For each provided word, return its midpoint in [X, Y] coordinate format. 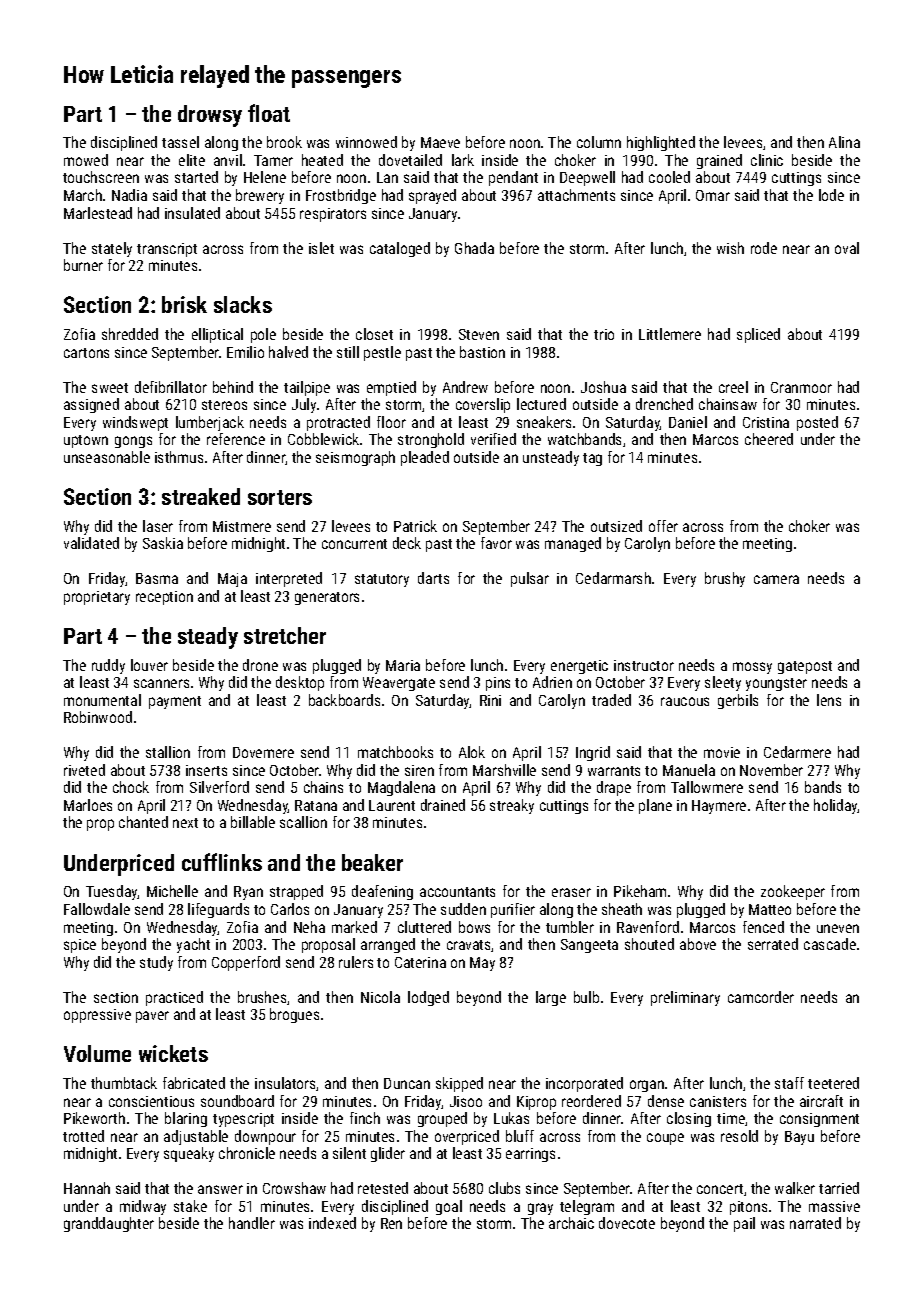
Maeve [440, 142]
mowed [86, 160]
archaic [571, 1223]
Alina [844, 142]
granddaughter [109, 1224]
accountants [457, 892]
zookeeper [793, 892]
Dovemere [263, 752]
